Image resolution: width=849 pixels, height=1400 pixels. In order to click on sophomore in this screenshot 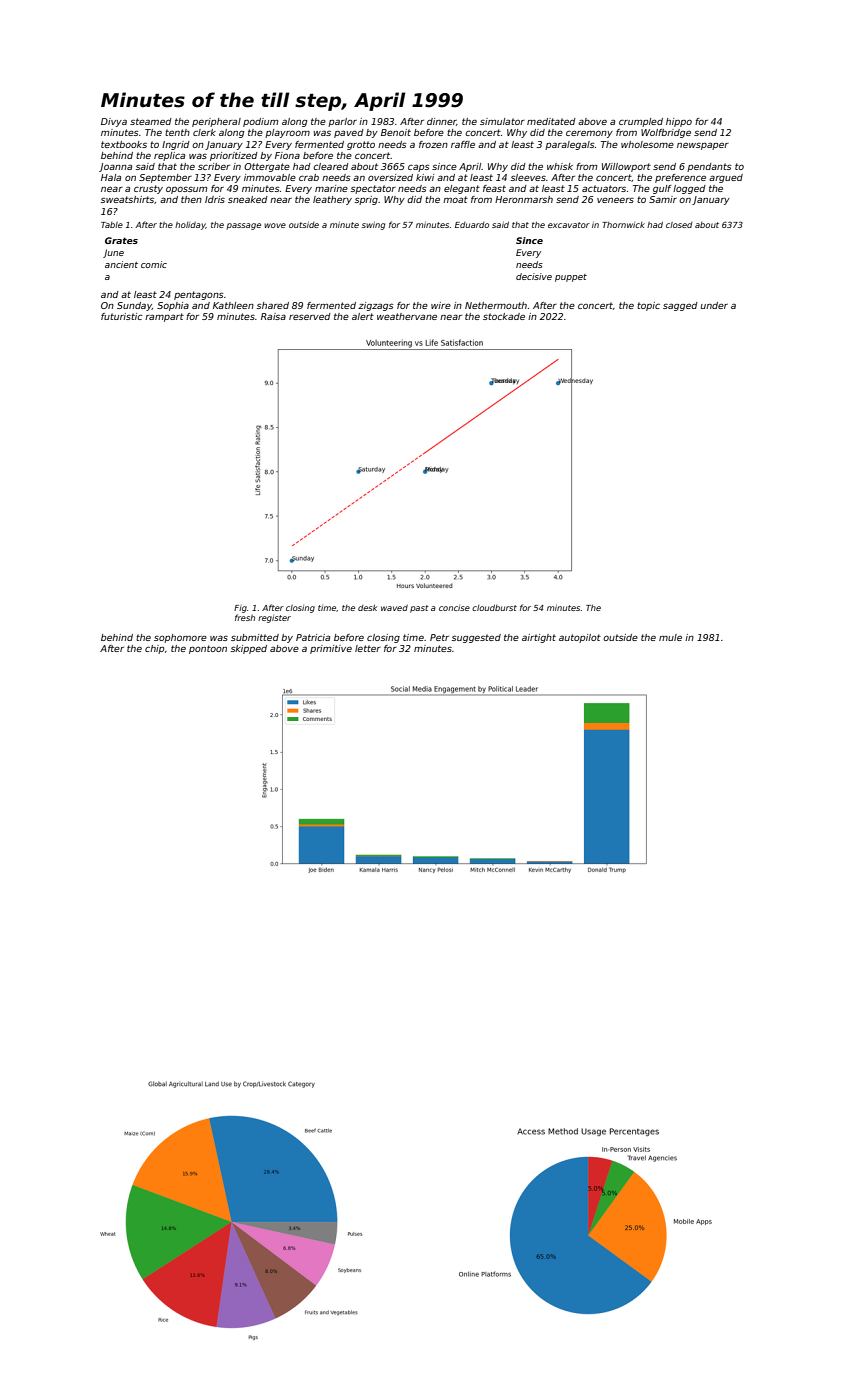, I will do `click(180, 638)`.
